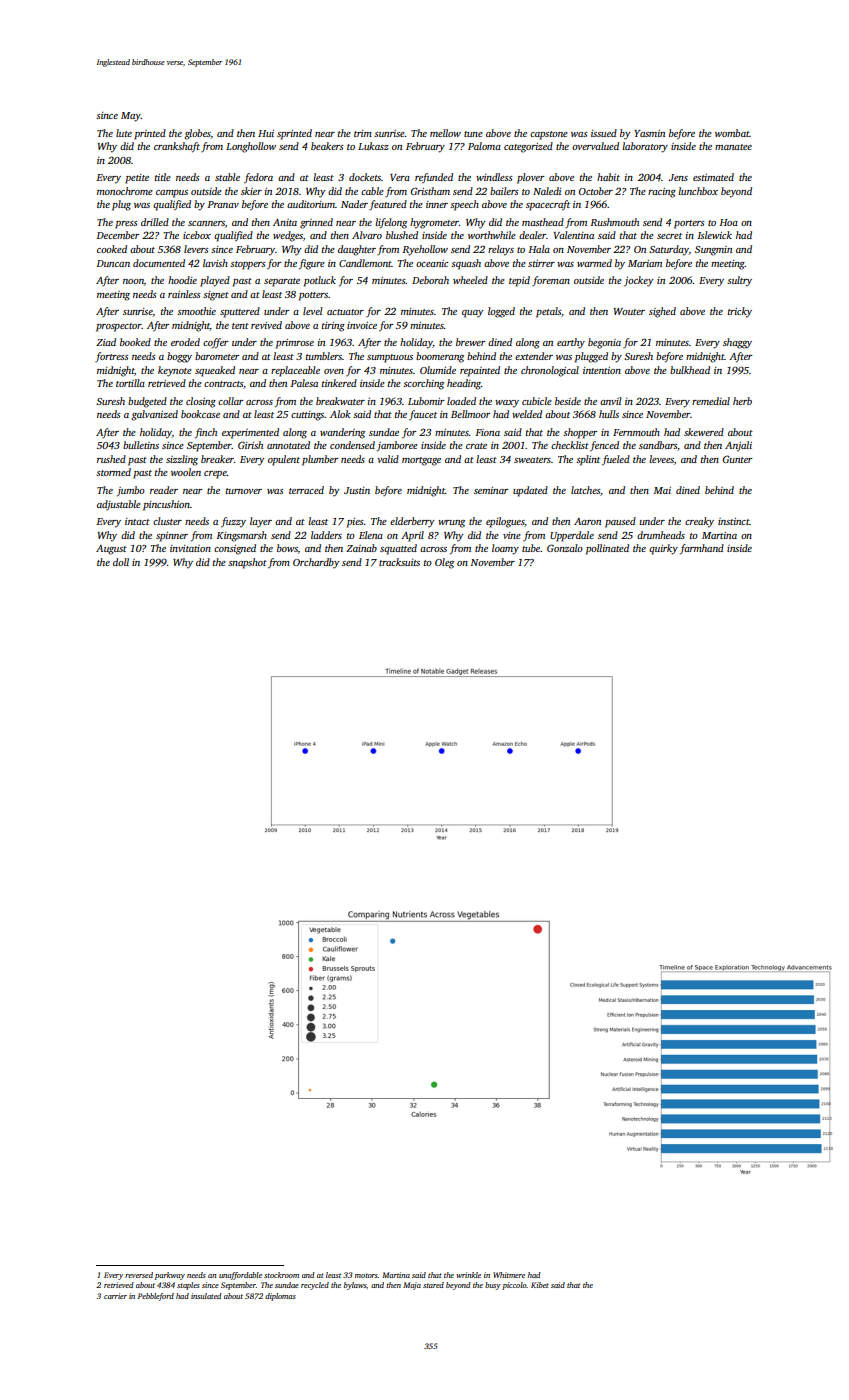  What do you see at coordinates (445, 133) in the document?
I see `mellow` at bounding box center [445, 133].
